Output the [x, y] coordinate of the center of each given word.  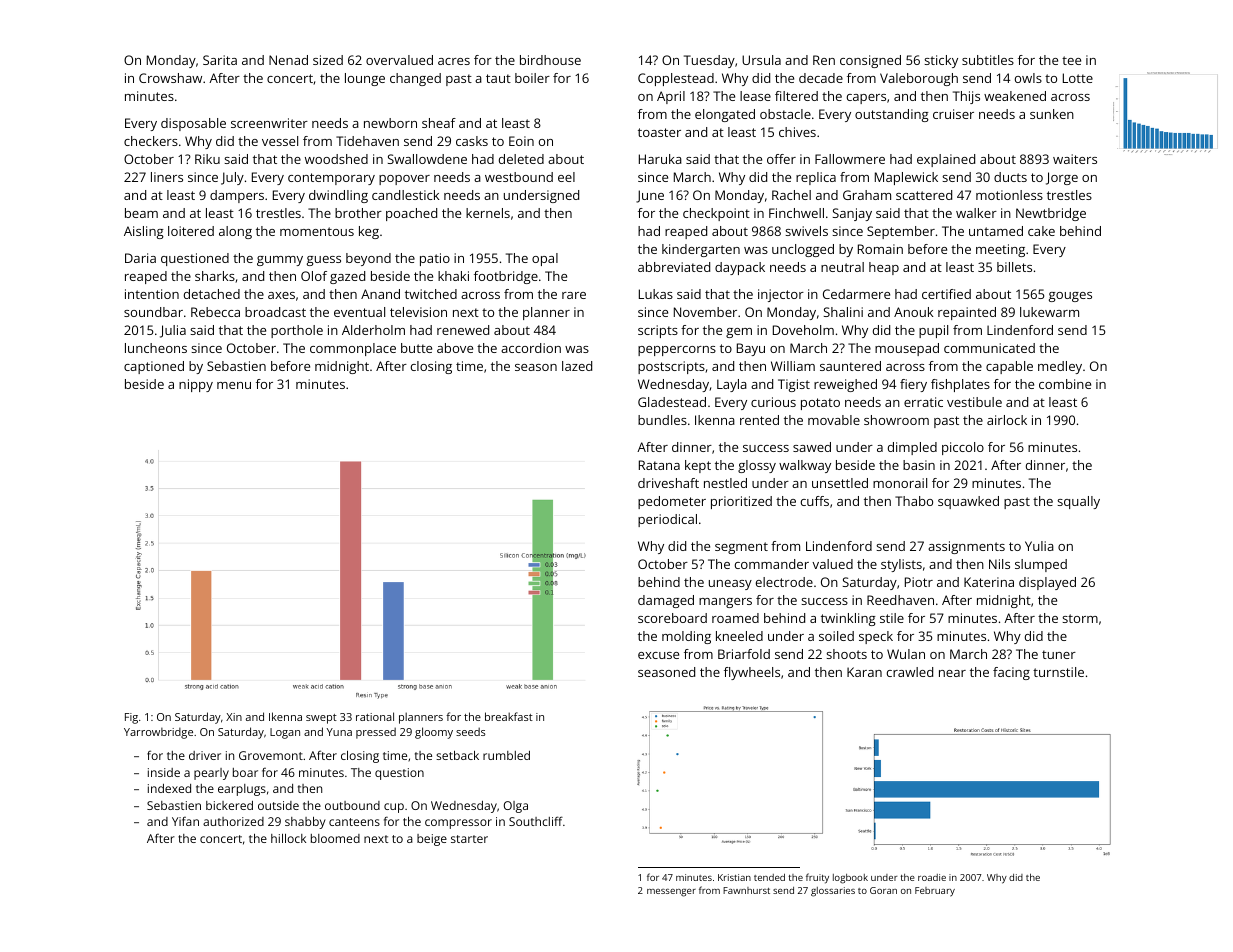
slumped [1041, 565]
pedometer [672, 502]
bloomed [335, 838]
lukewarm [1049, 312]
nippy [196, 385]
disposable [193, 124]
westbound [519, 177]
